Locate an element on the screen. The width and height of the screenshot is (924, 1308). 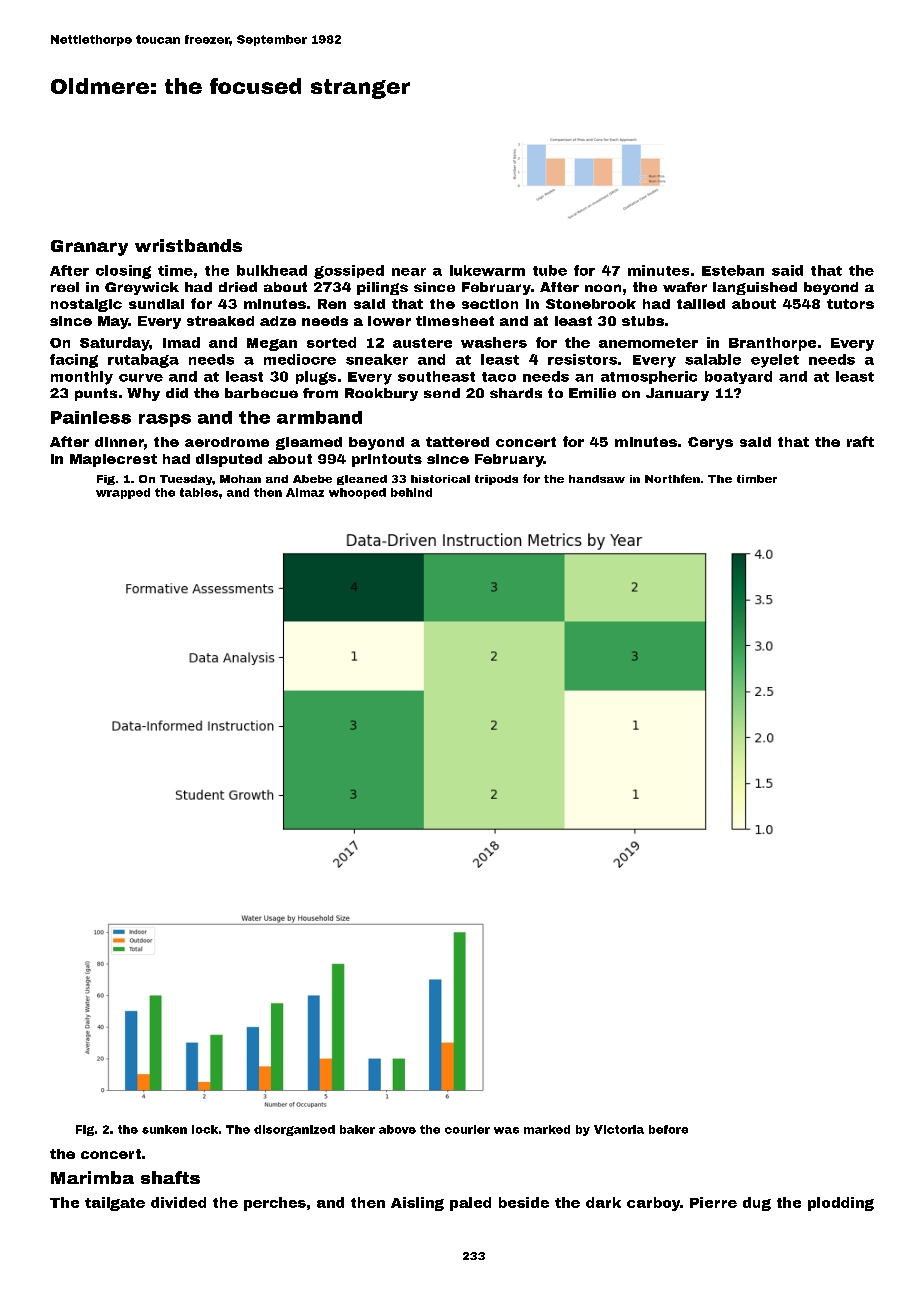
timber is located at coordinates (757, 479).
